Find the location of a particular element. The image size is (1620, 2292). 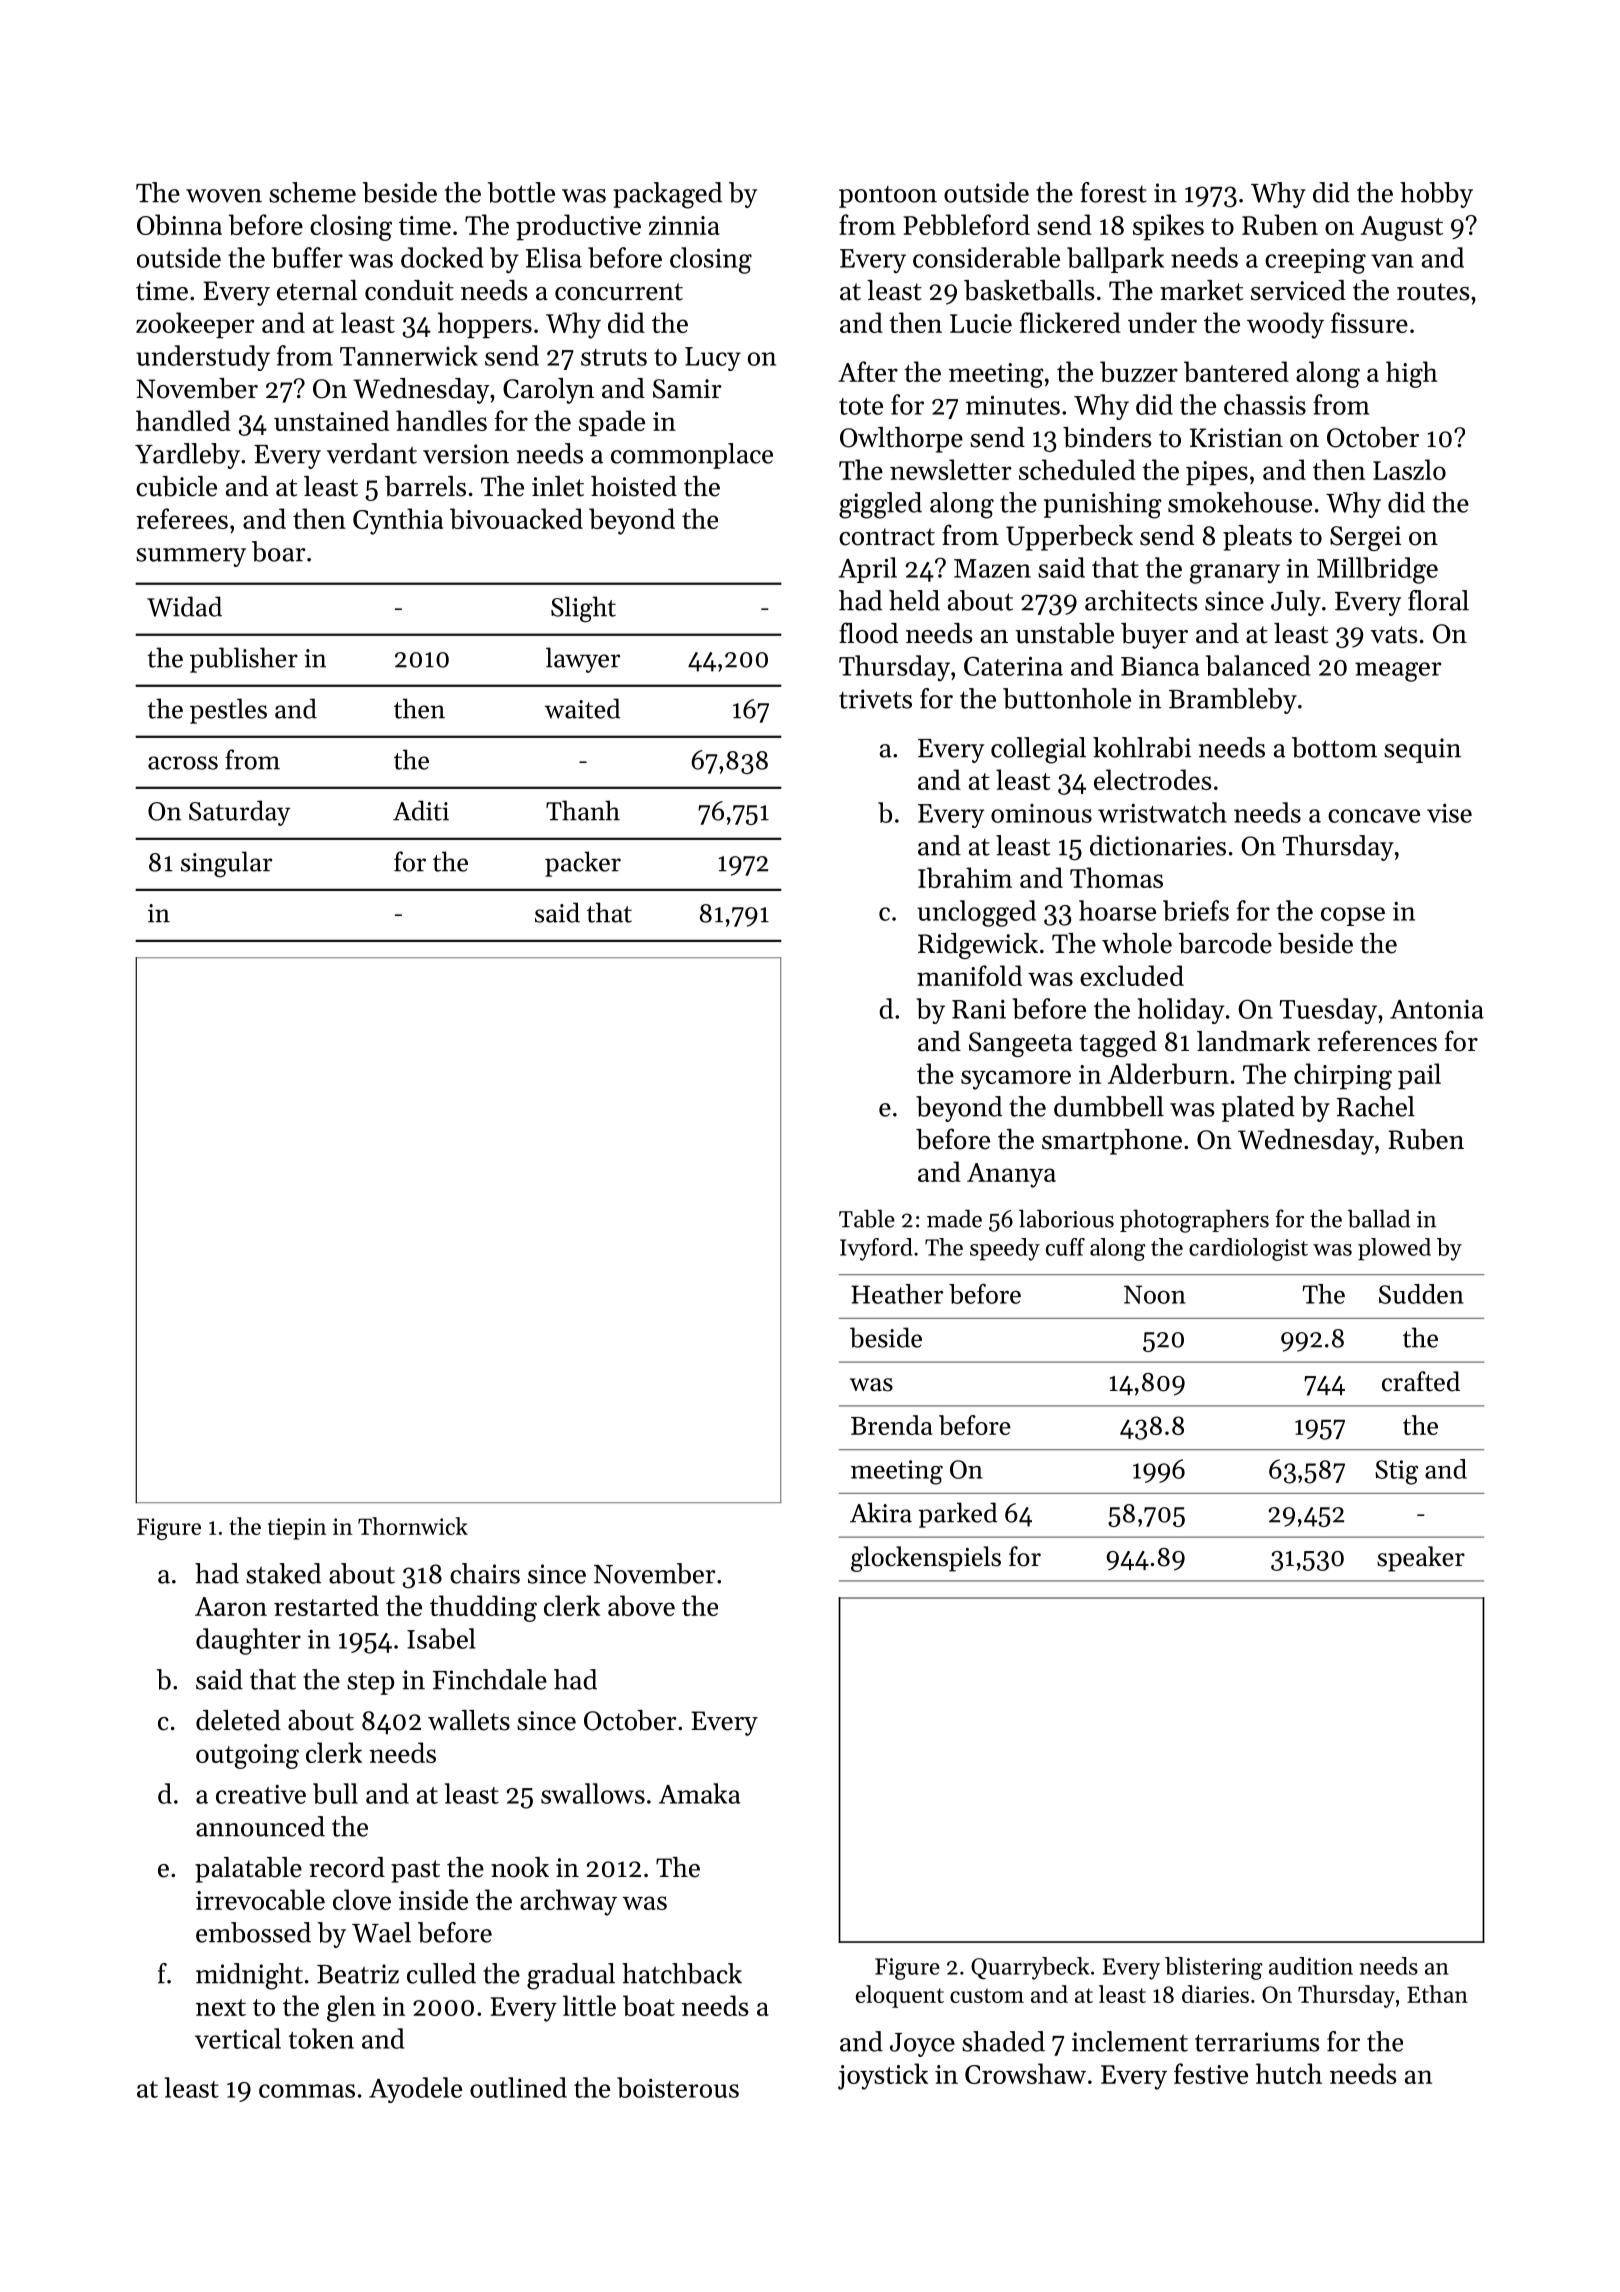

announced is located at coordinates (260, 1826).
